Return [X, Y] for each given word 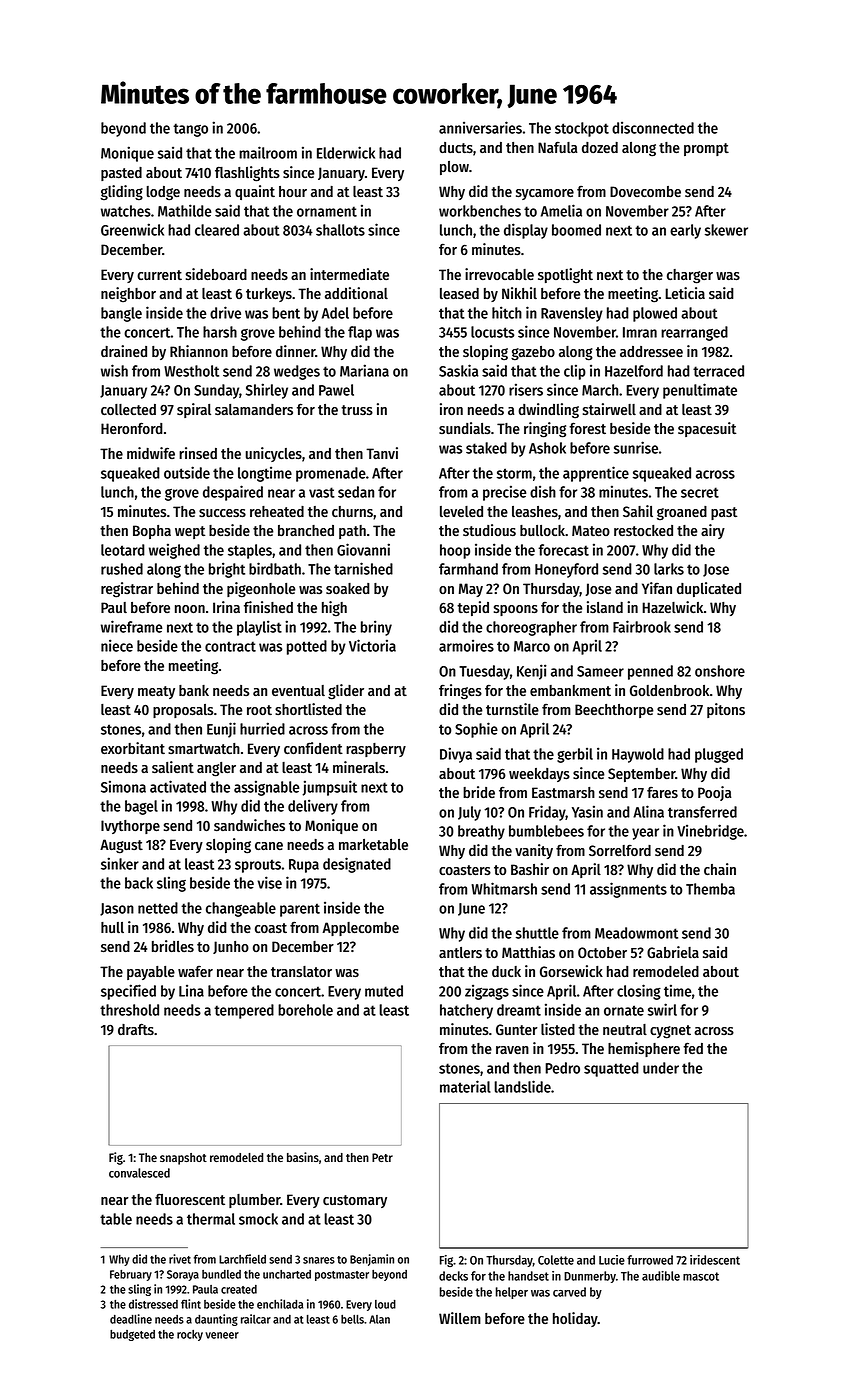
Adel [335, 313]
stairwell [609, 409]
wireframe [131, 626]
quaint [255, 192]
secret [700, 492]
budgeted [132, 1335]
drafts [136, 1029]
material [465, 1086]
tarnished [363, 568]
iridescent [715, 1260]
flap [360, 333]
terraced [718, 371]
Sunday [216, 391]
